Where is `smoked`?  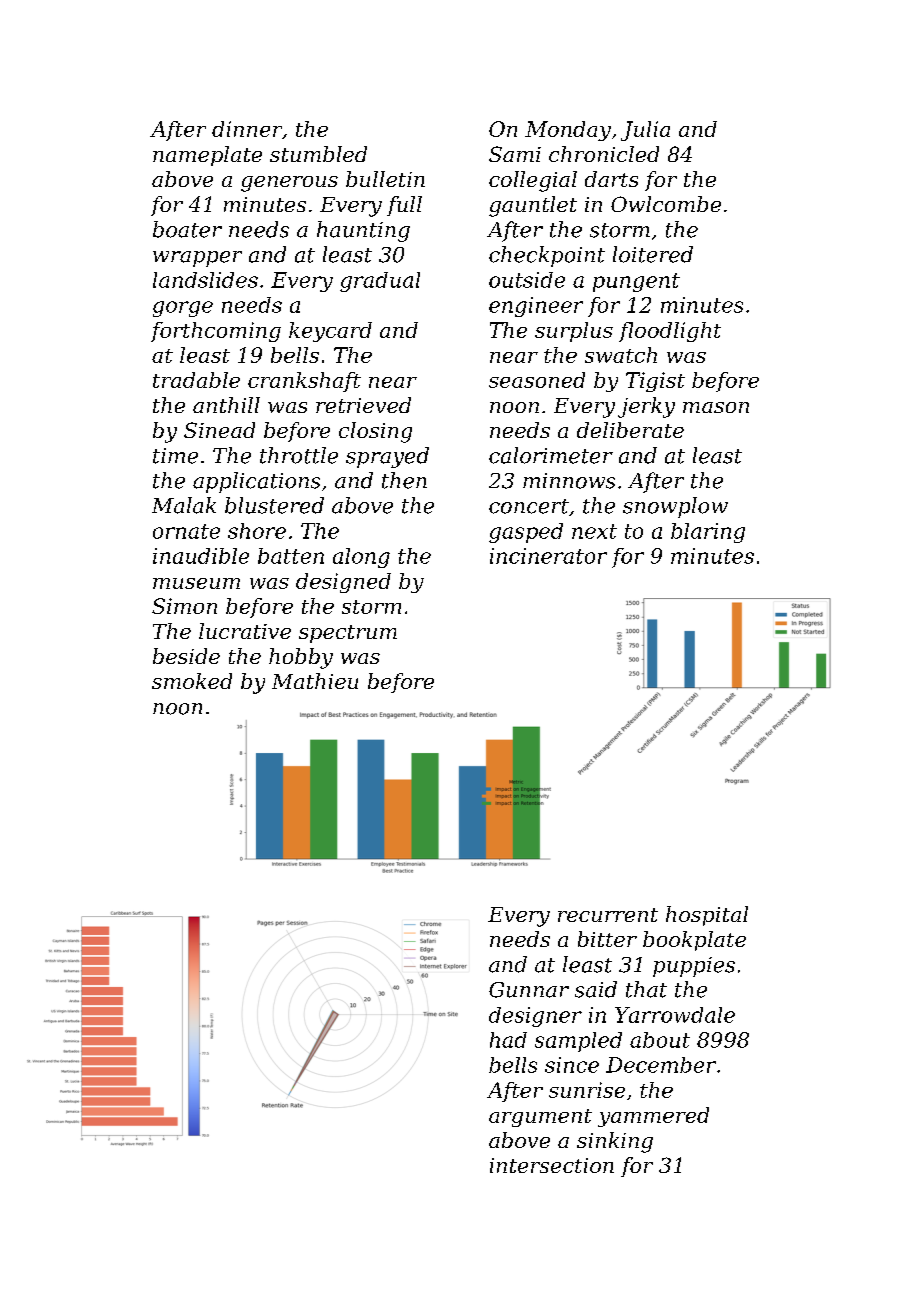
smoked is located at coordinates (192, 681).
